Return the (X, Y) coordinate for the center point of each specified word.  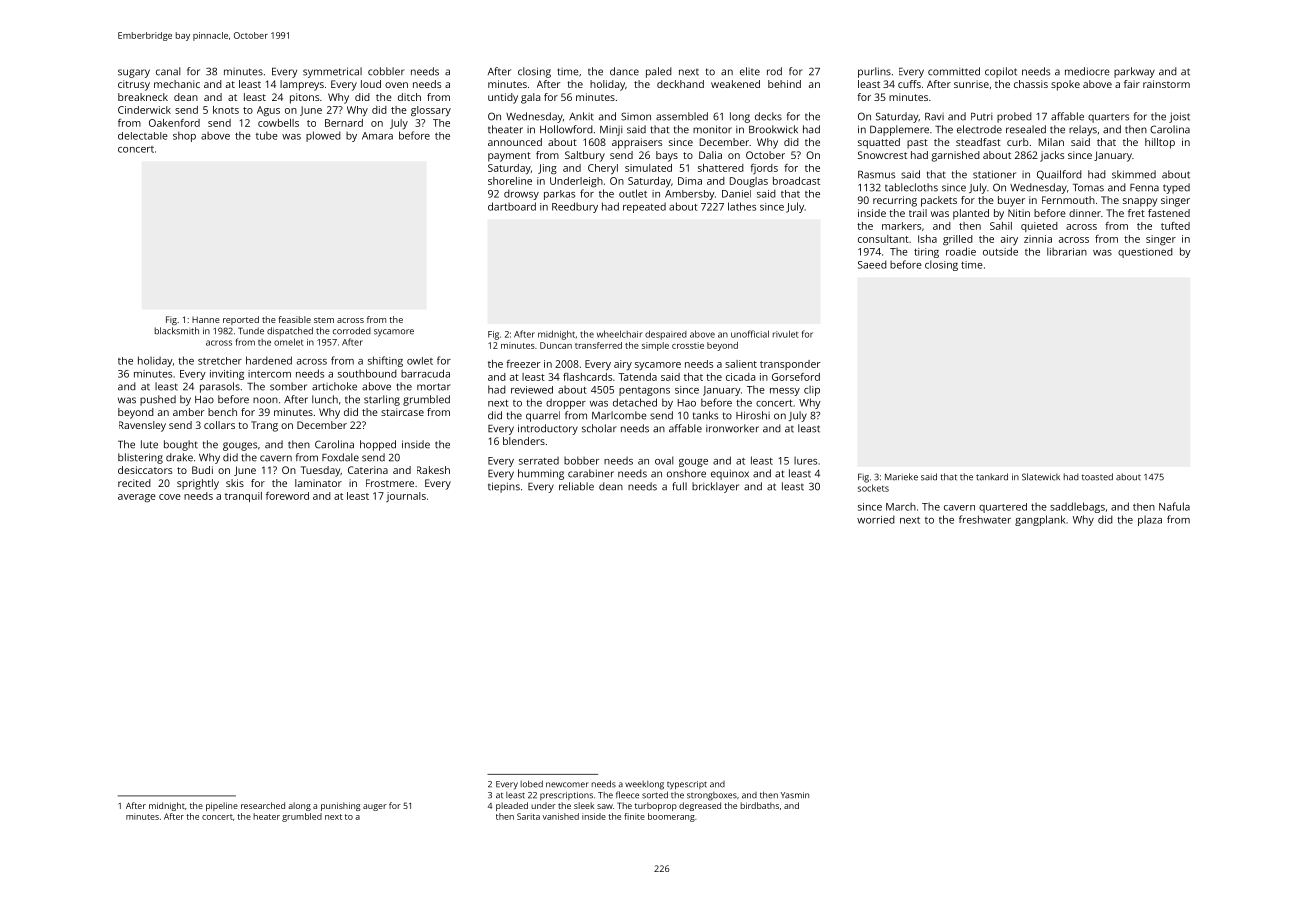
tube (267, 135)
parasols (220, 387)
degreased (700, 806)
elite (750, 71)
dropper (566, 404)
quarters (1108, 118)
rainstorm (1166, 84)
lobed (531, 784)
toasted (1097, 477)
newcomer (567, 785)
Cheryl (603, 169)
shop (184, 136)
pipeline (222, 806)
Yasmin (795, 795)
